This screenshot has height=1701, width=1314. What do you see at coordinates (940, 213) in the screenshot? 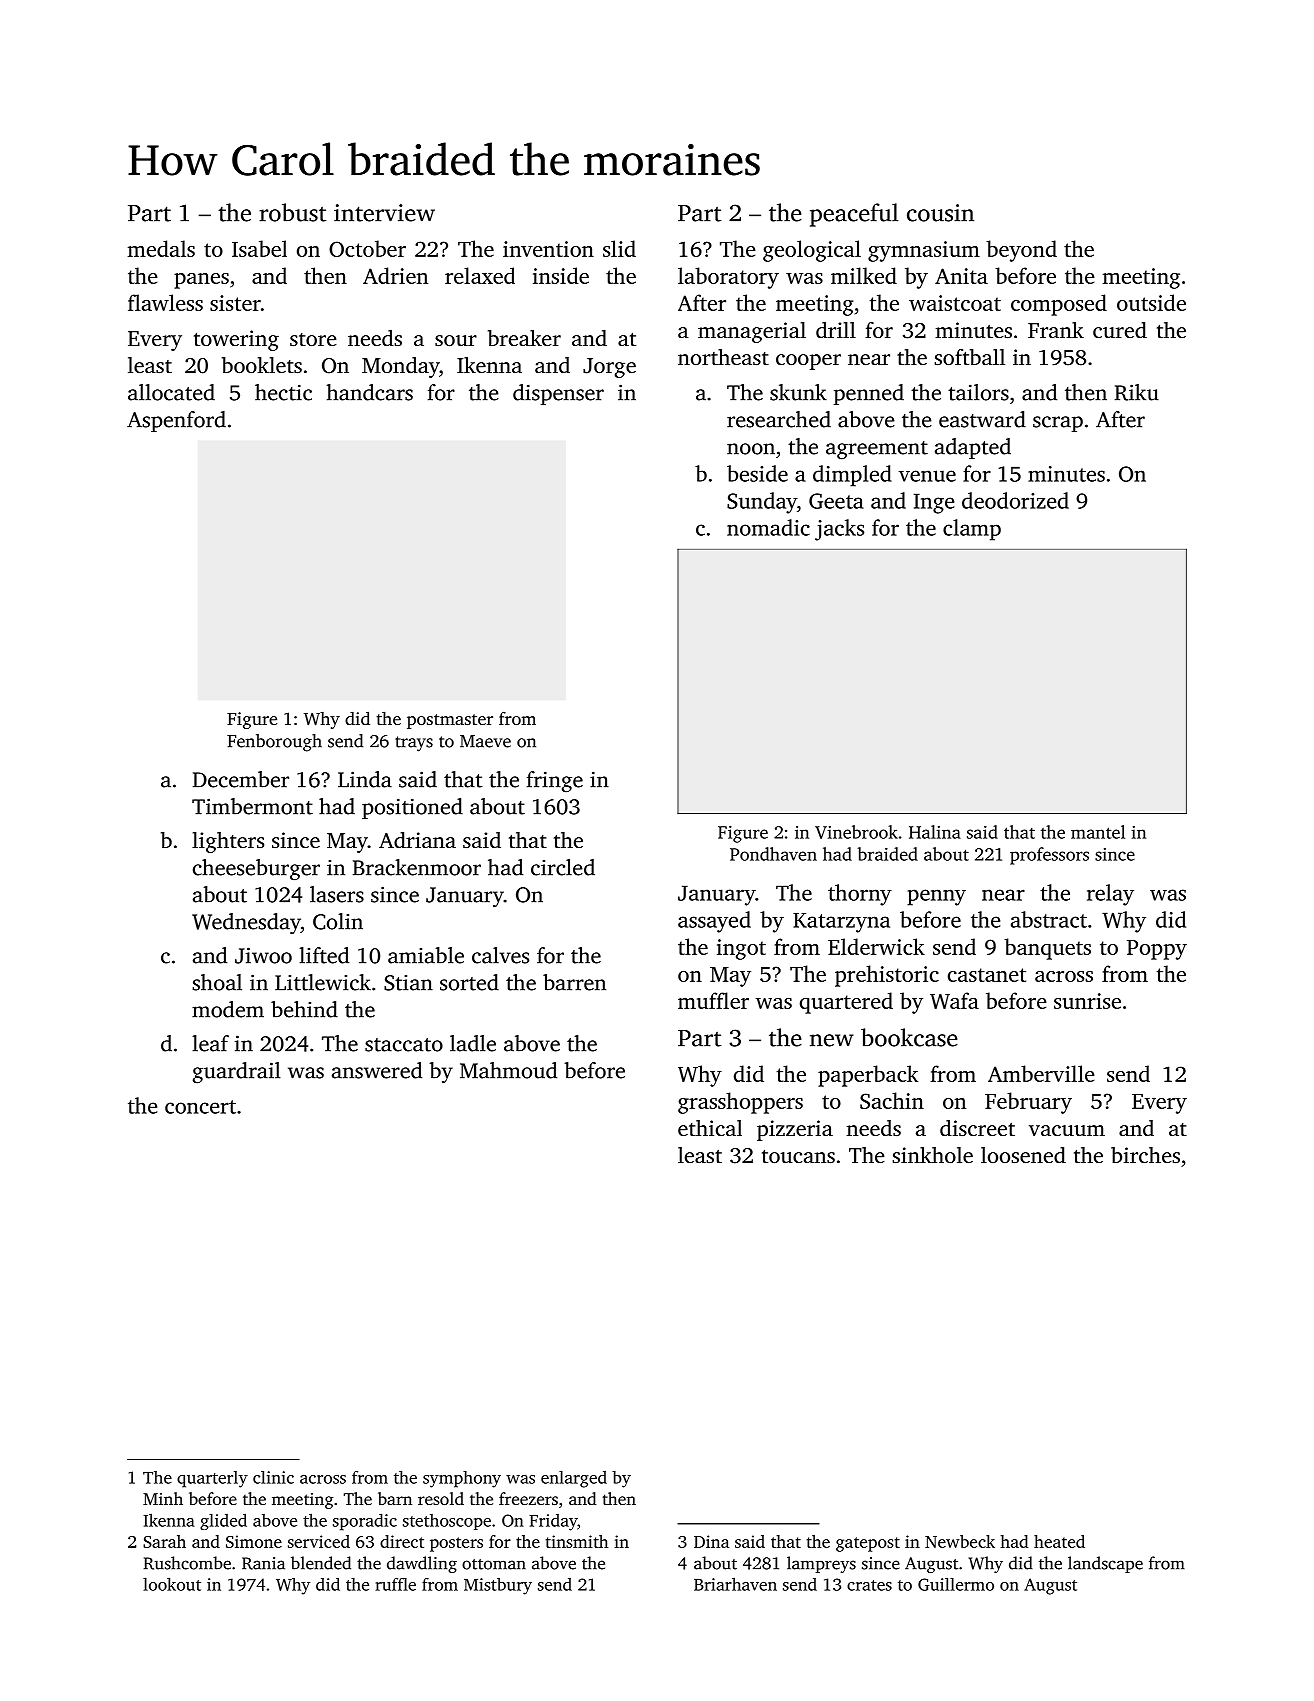
I see `cousin` at bounding box center [940, 213].
